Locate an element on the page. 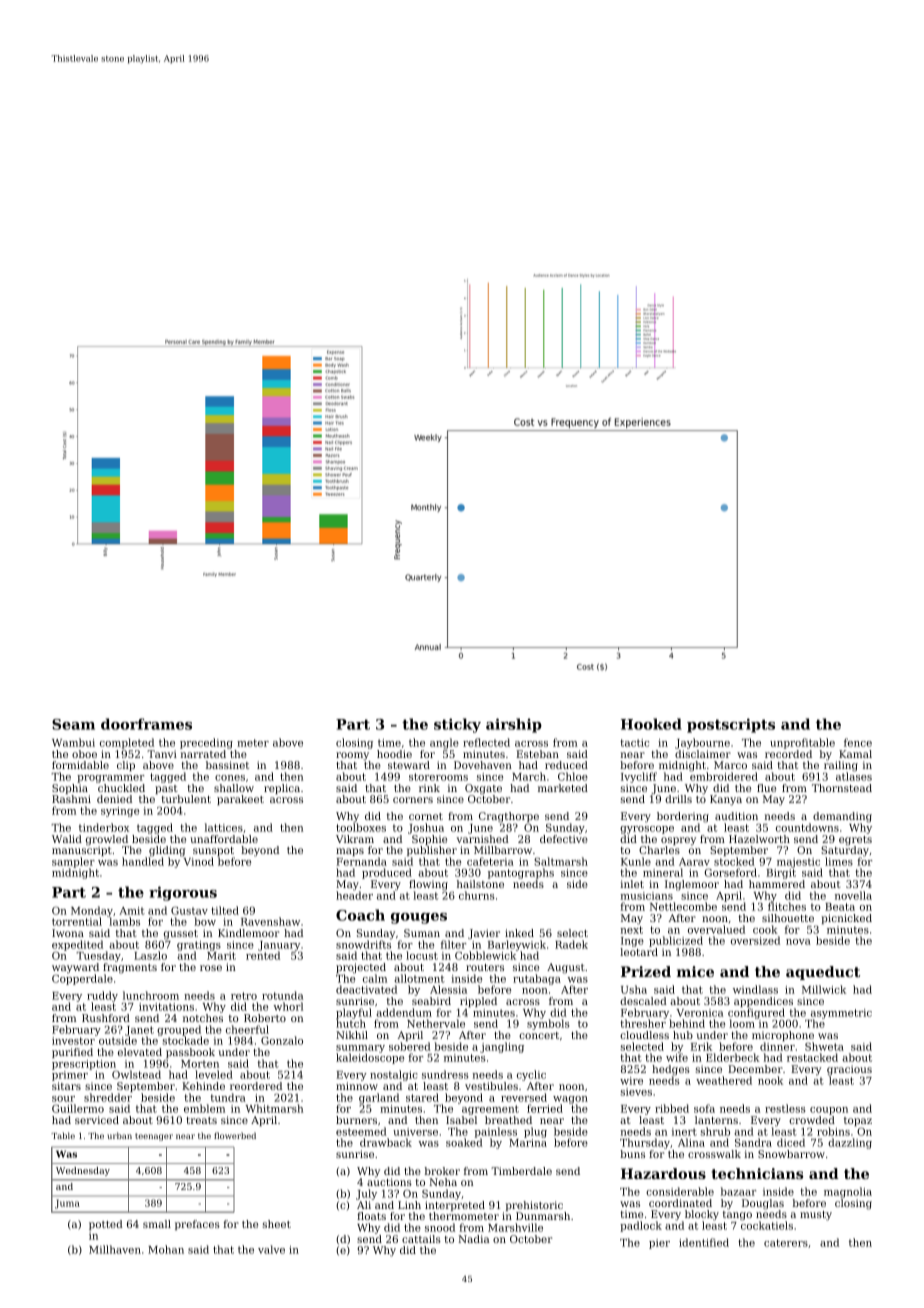 This image has width=924, height=1308. atlases is located at coordinates (854, 776).
